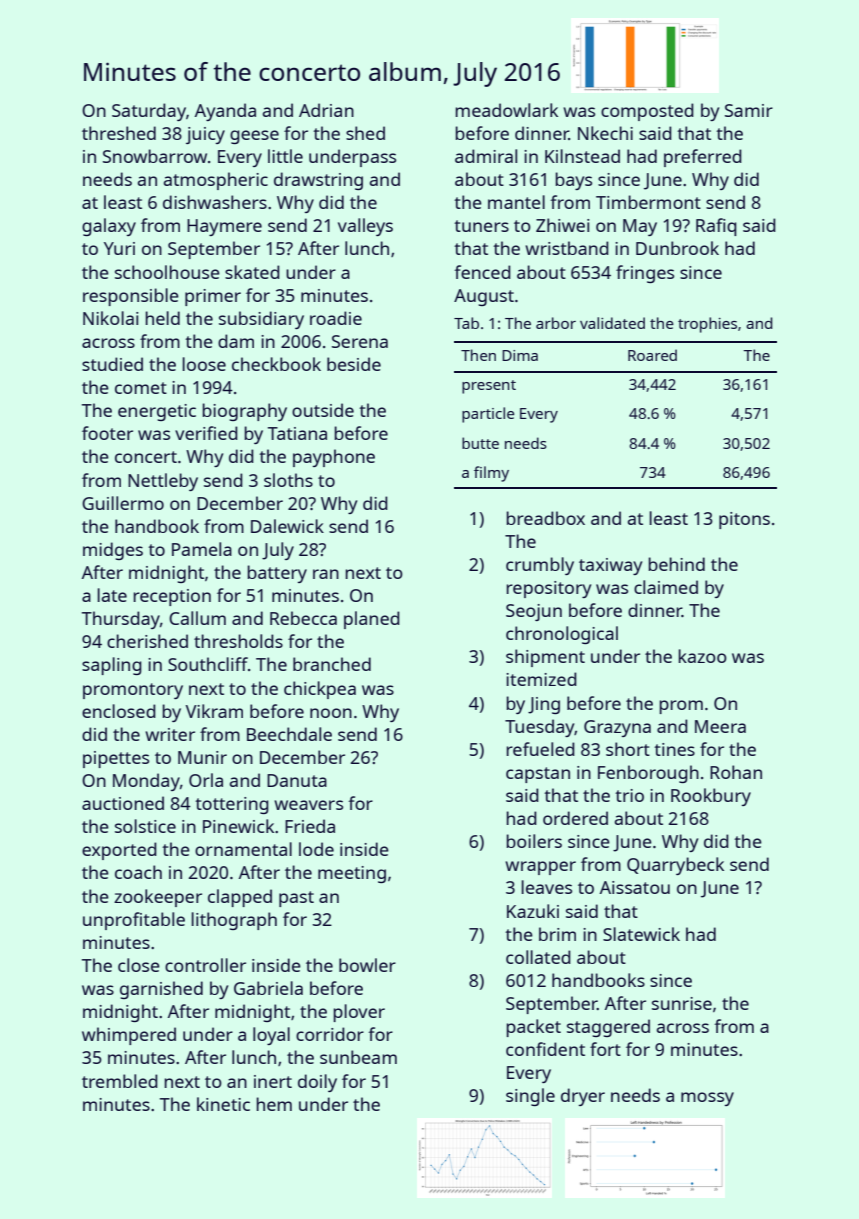  I want to click on Adrian, so click(326, 110).
